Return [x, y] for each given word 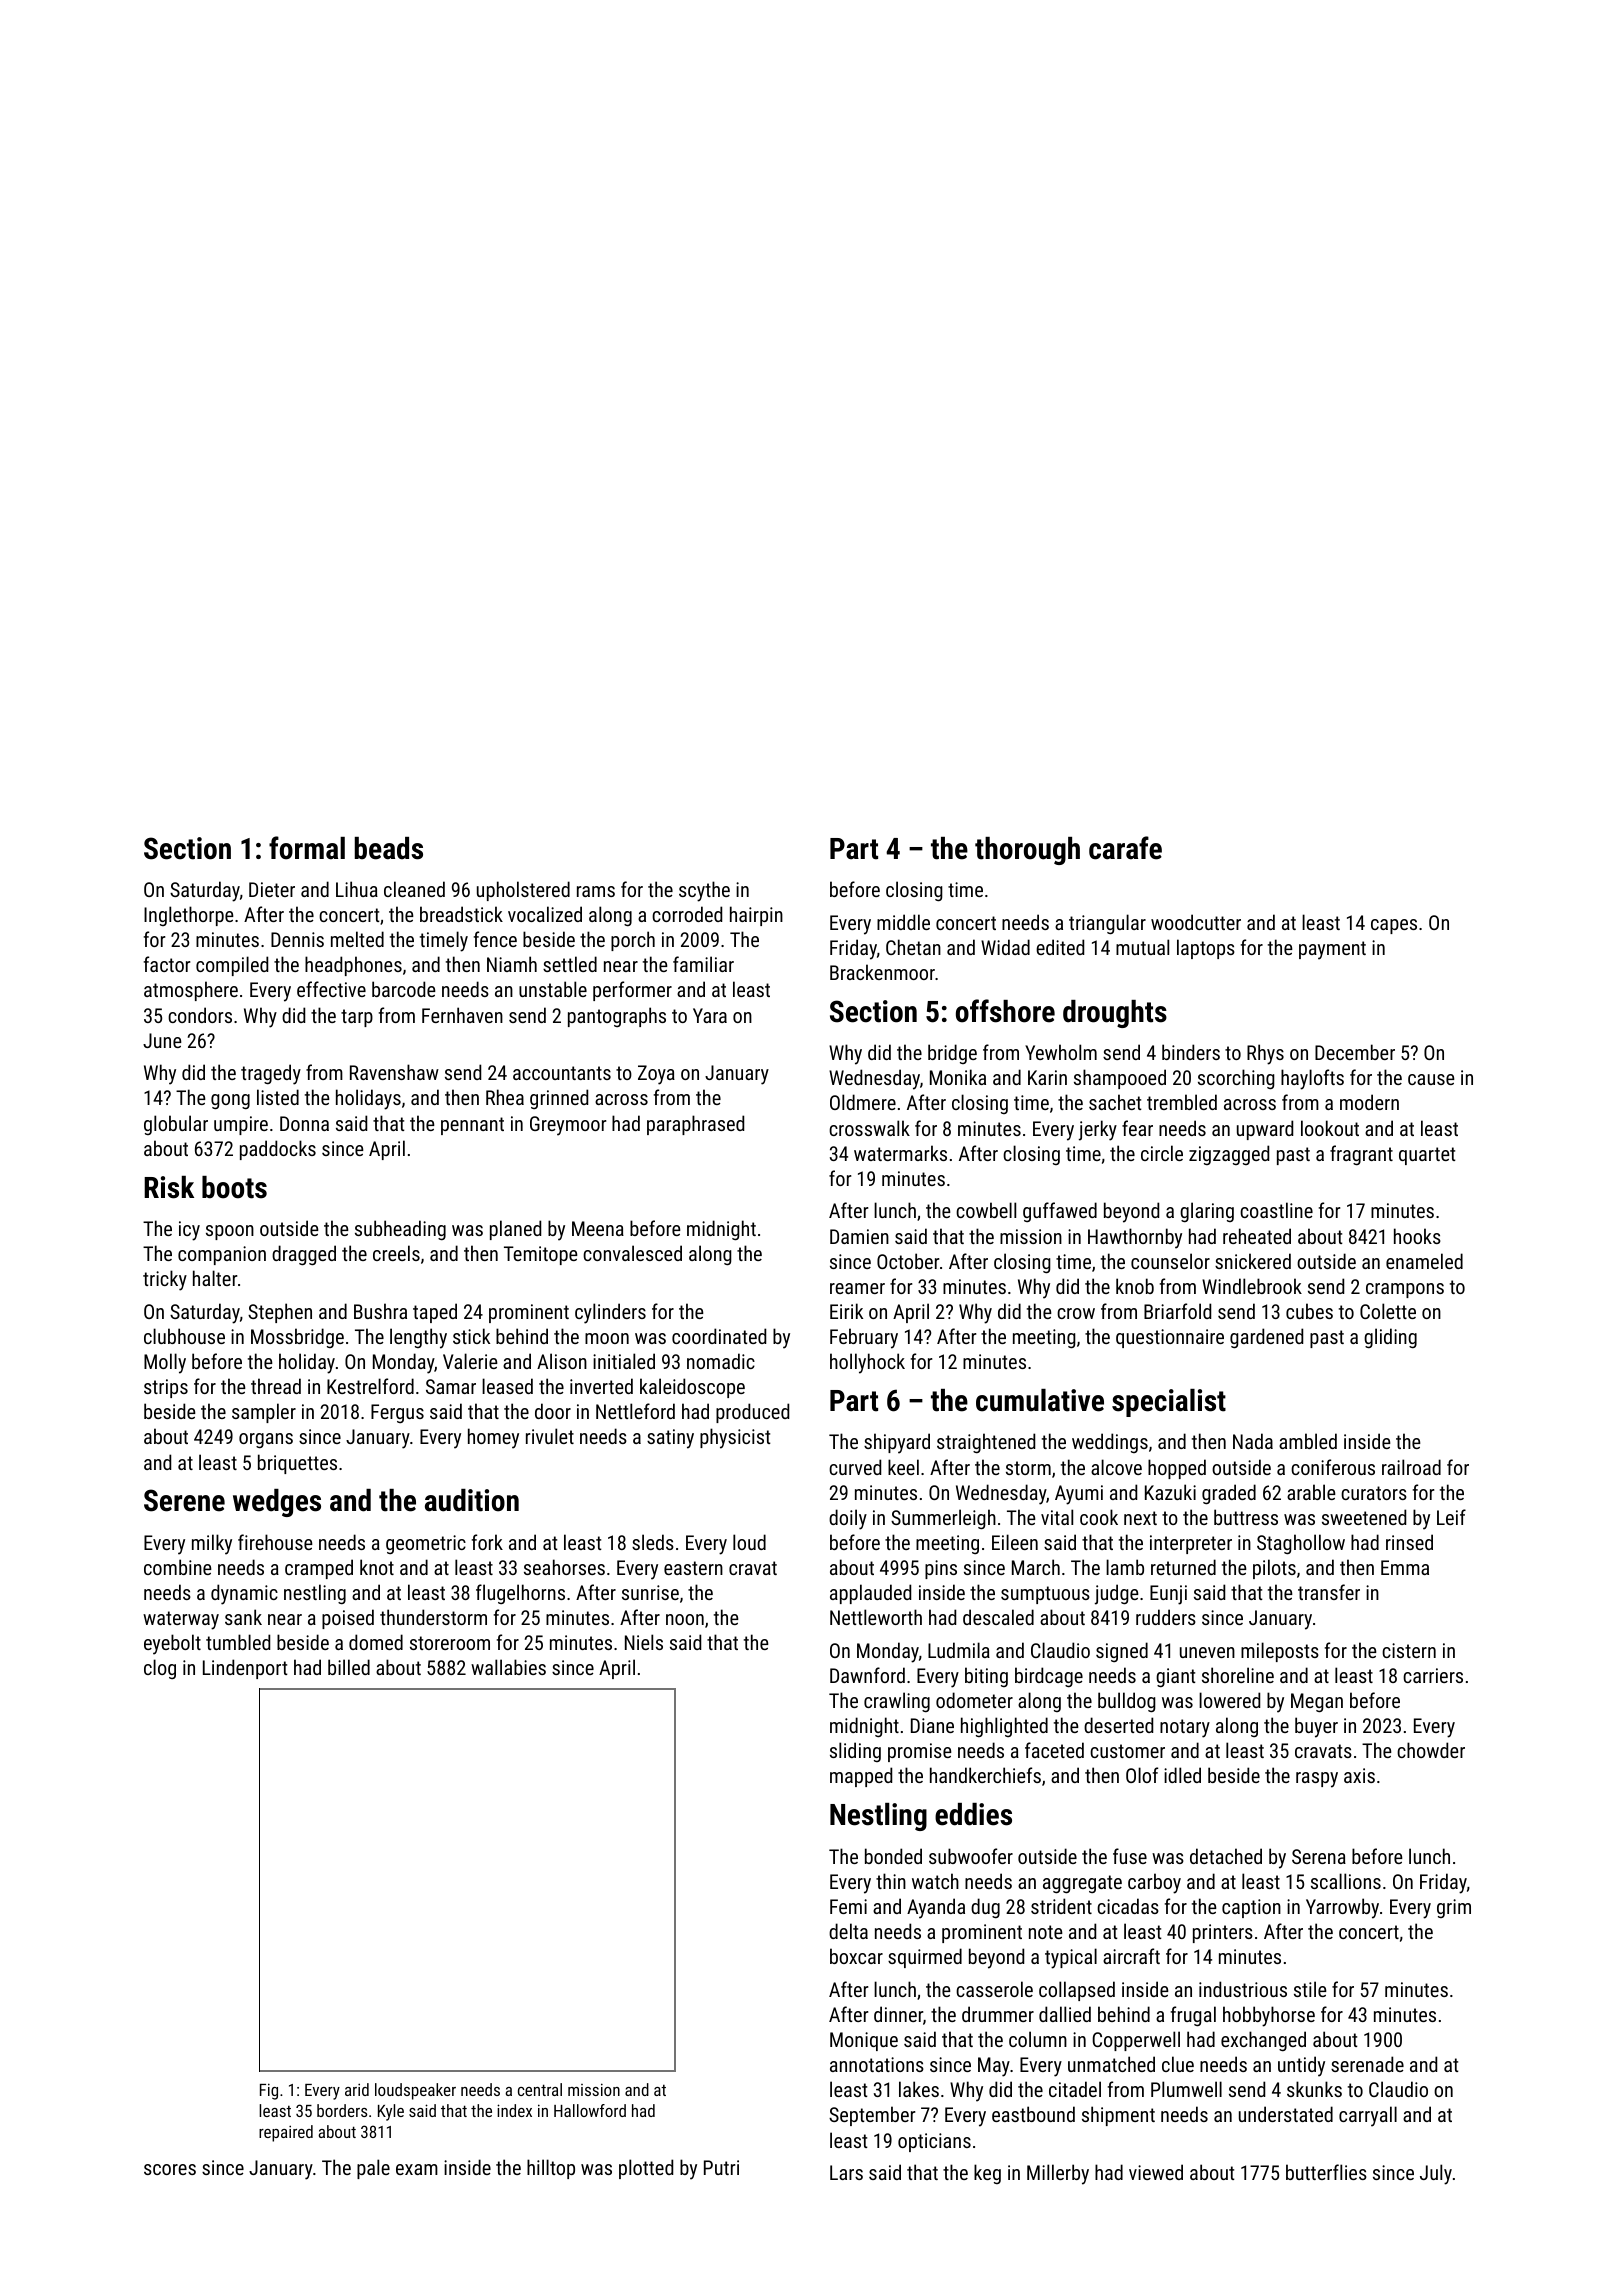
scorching [1236, 1079]
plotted [646, 2169]
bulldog [1127, 1702]
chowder [1431, 1750]
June [162, 1040]
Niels [644, 1642]
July [1436, 2174]
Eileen [1015, 1542]
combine [178, 1567]
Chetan [913, 947]
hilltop [551, 2169]
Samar [451, 1386]
